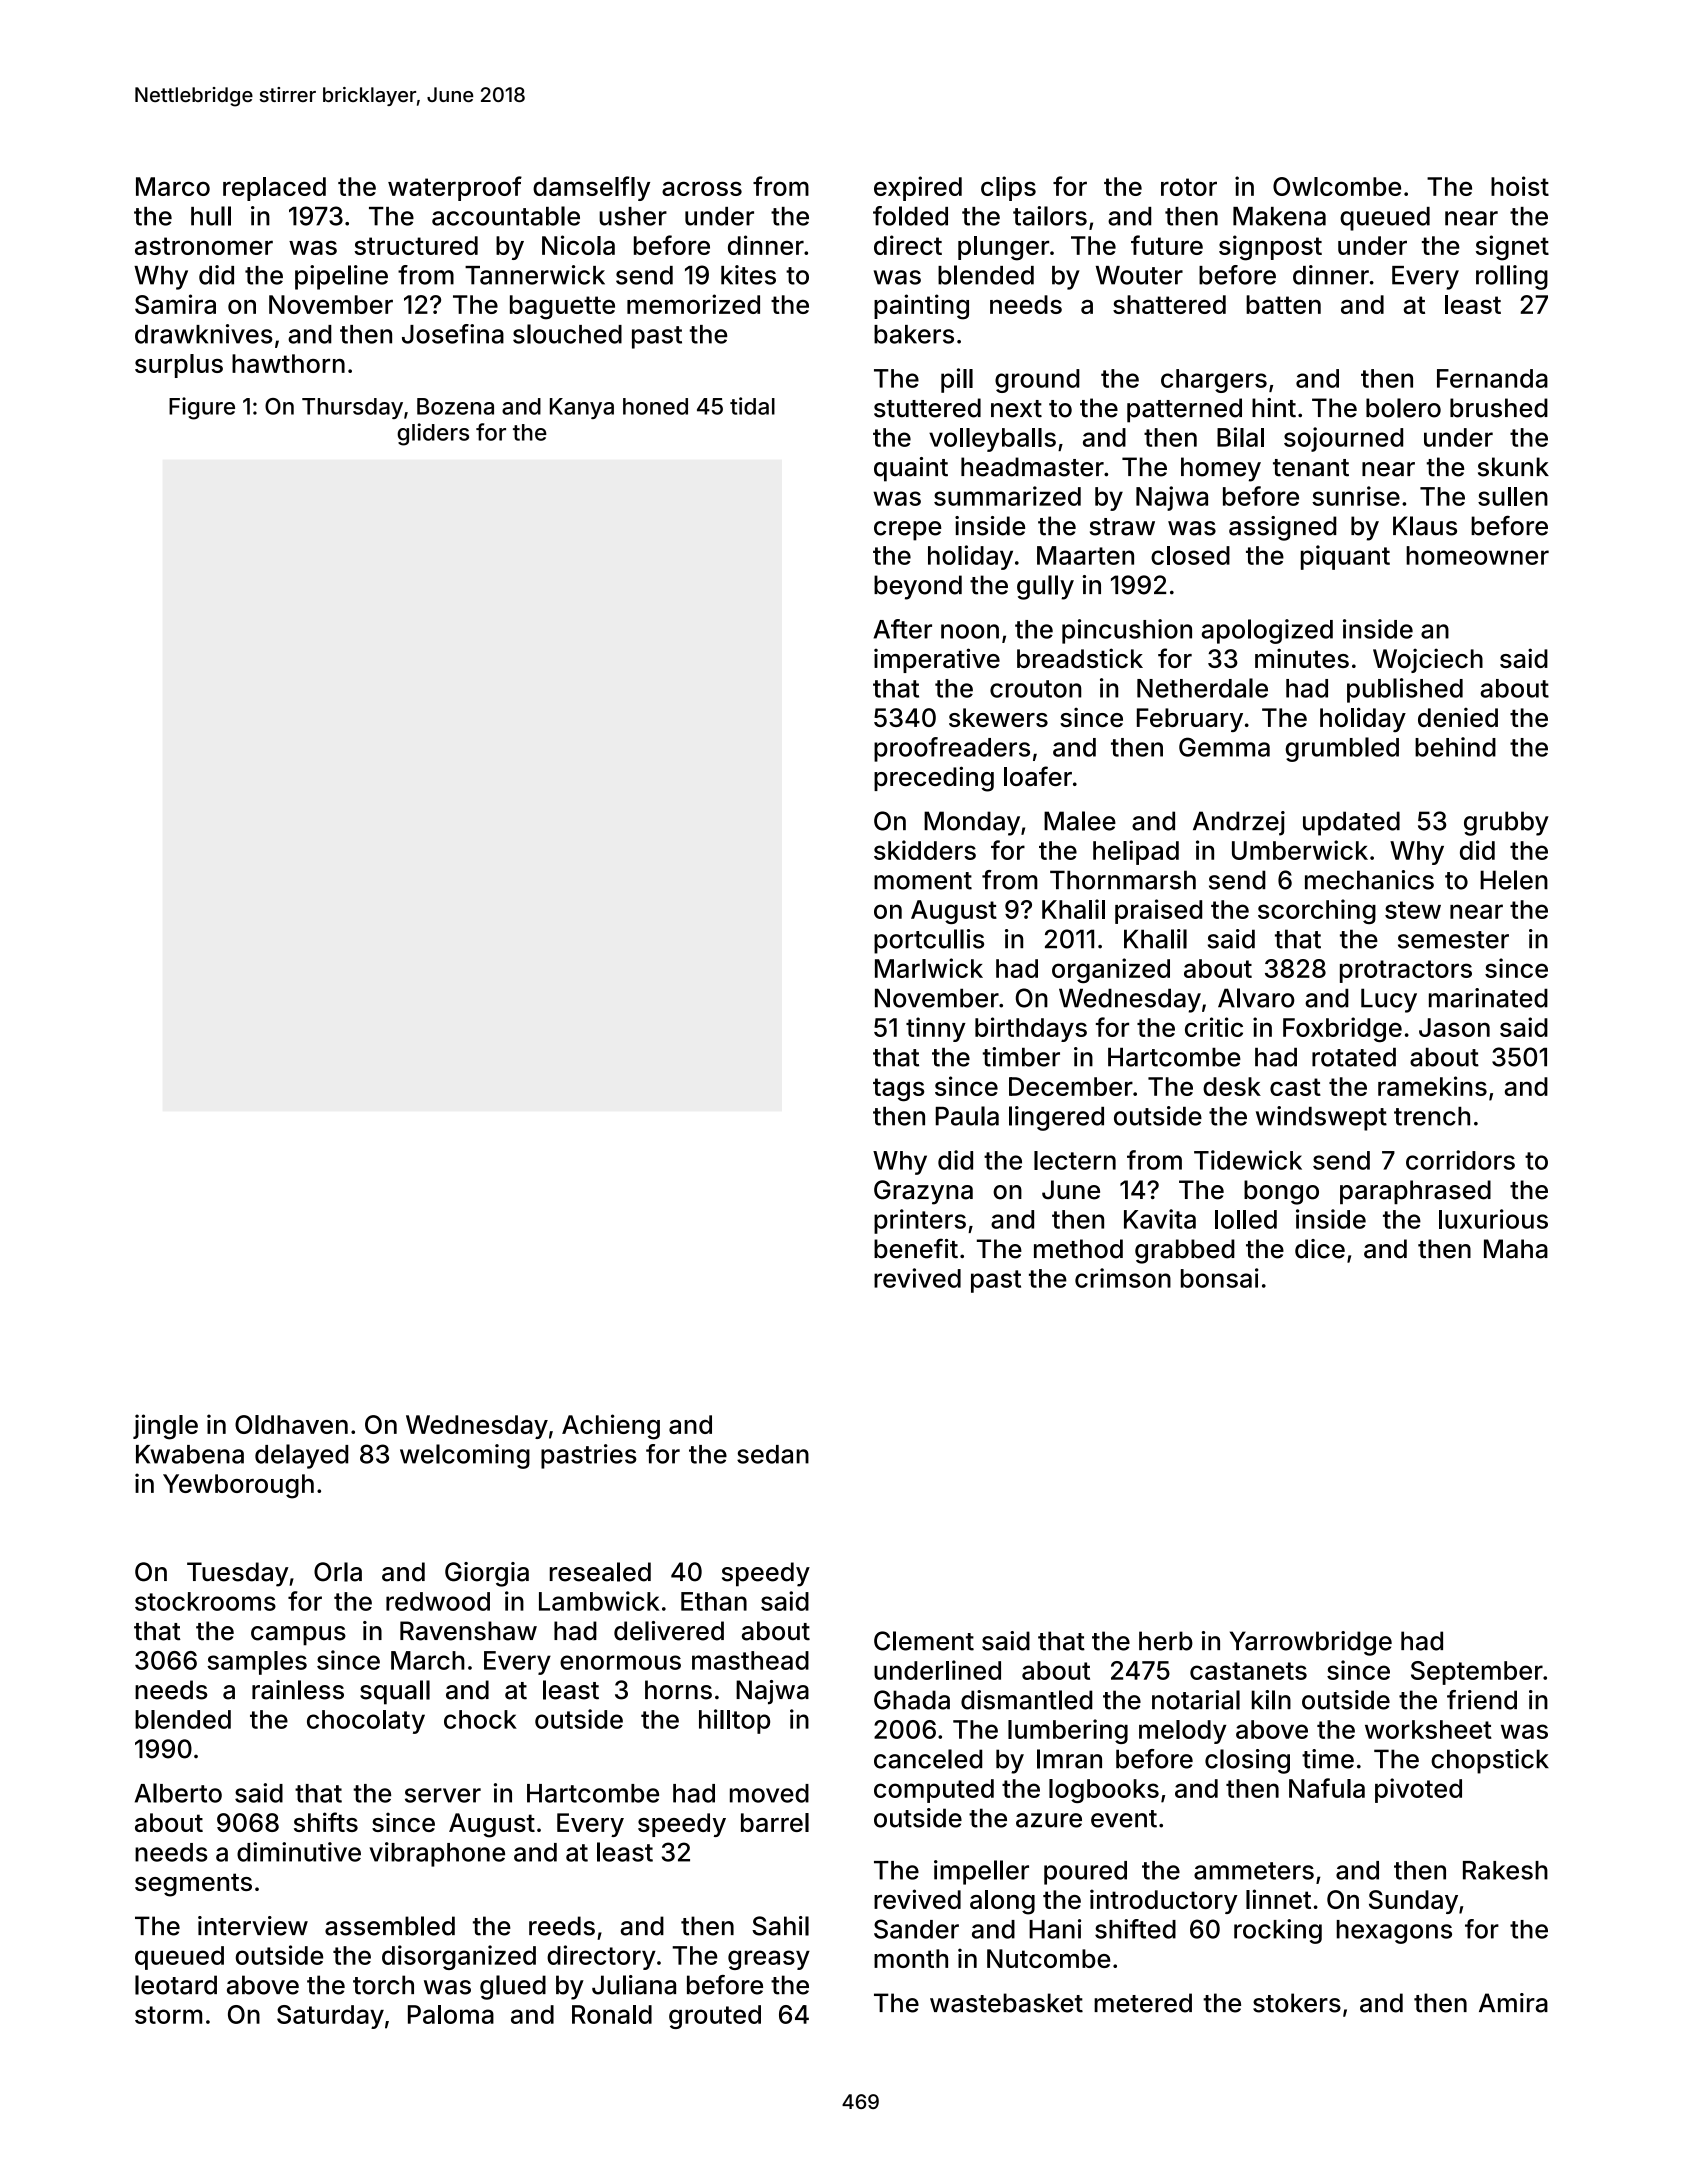  Describe the element at coordinates (451, 2014) in the page. I see `Paloma` at that location.
